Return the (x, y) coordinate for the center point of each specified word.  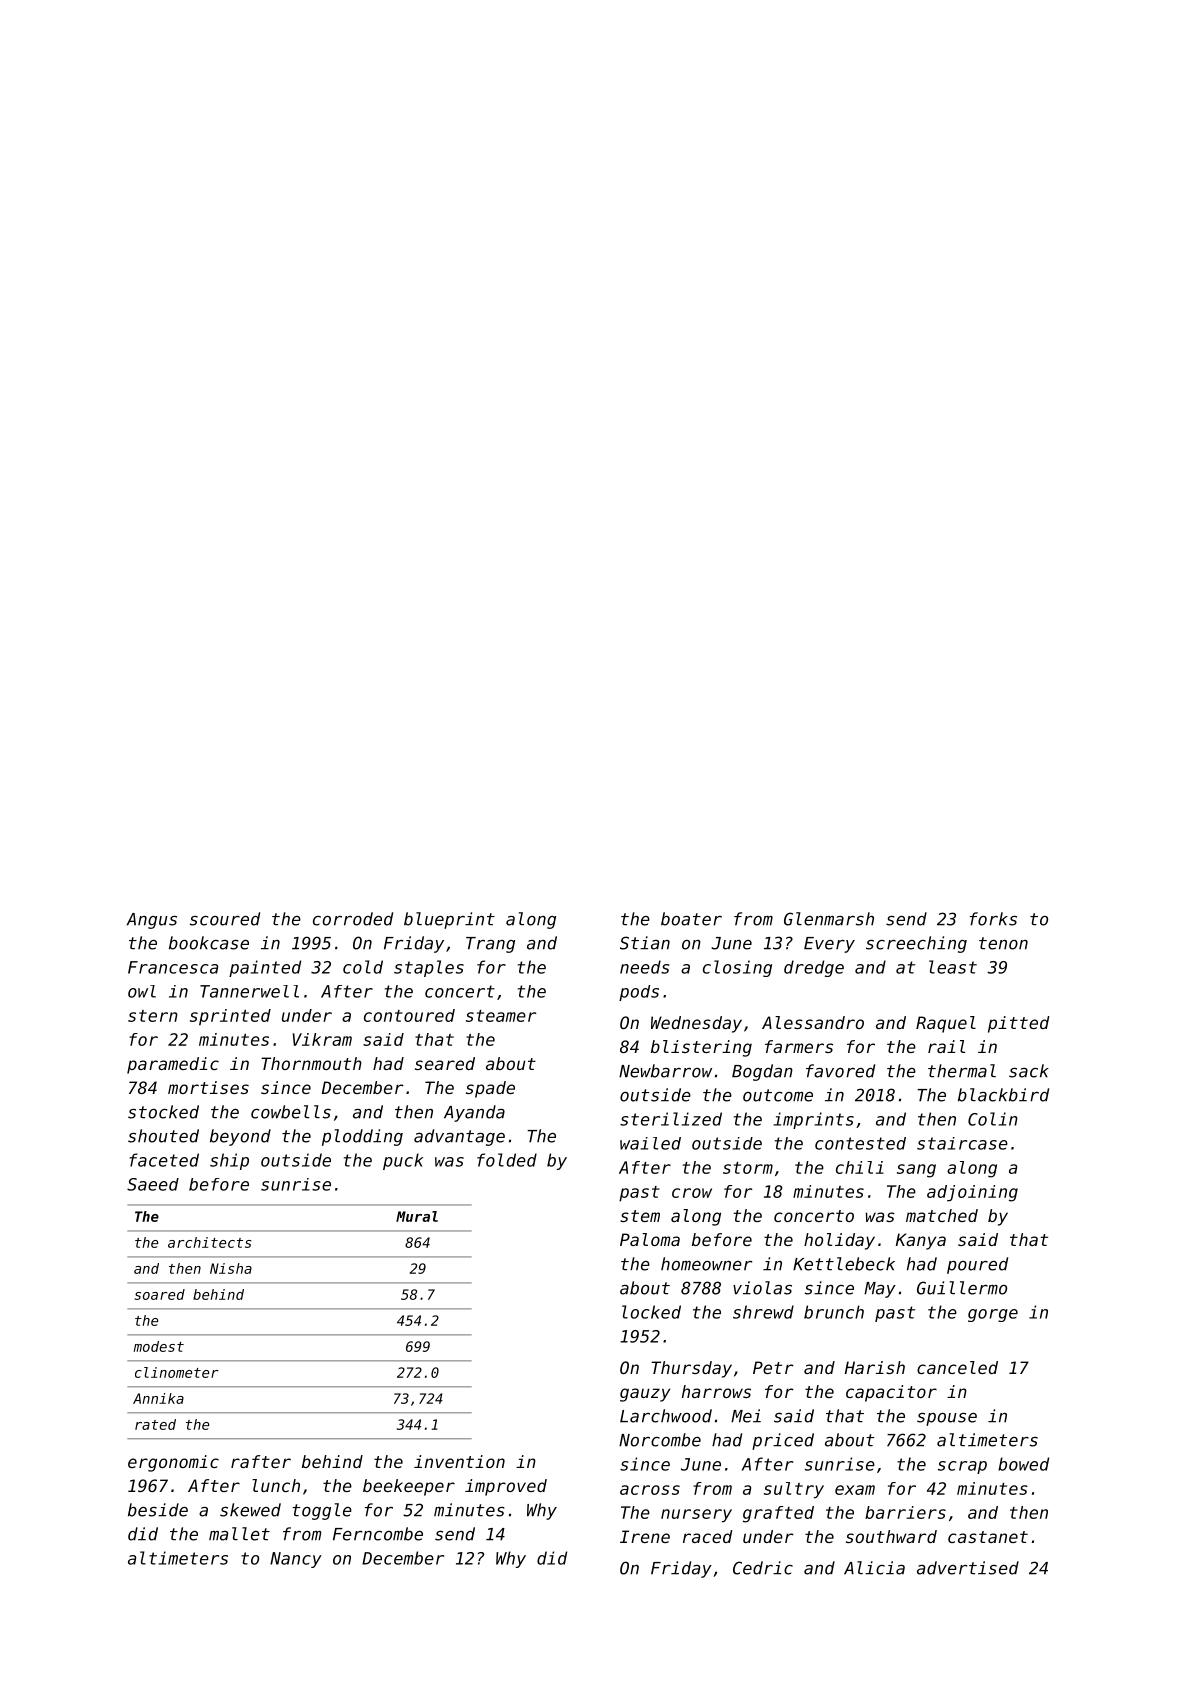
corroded (353, 919)
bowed (1023, 1464)
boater (691, 919)
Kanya (921, 1241)
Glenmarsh (829, 919)
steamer (501, 1016)
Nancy (296, 1560)
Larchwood (666, 1416)
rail (946, 1046)
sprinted (230, 1017)
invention (459, 1461)
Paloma (650, 1239)
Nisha (231, 1268)
